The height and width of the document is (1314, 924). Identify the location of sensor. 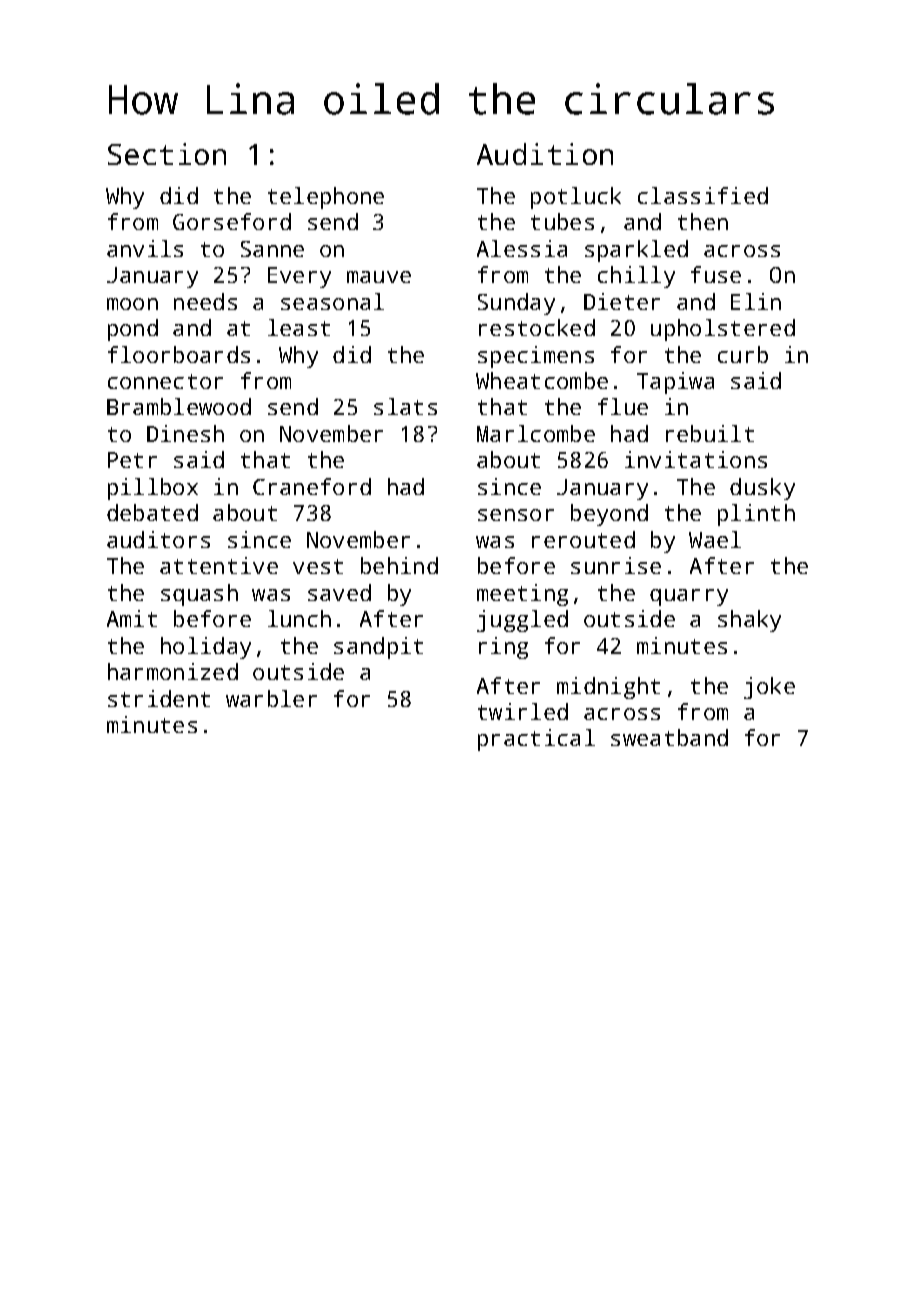
(516, 515).
